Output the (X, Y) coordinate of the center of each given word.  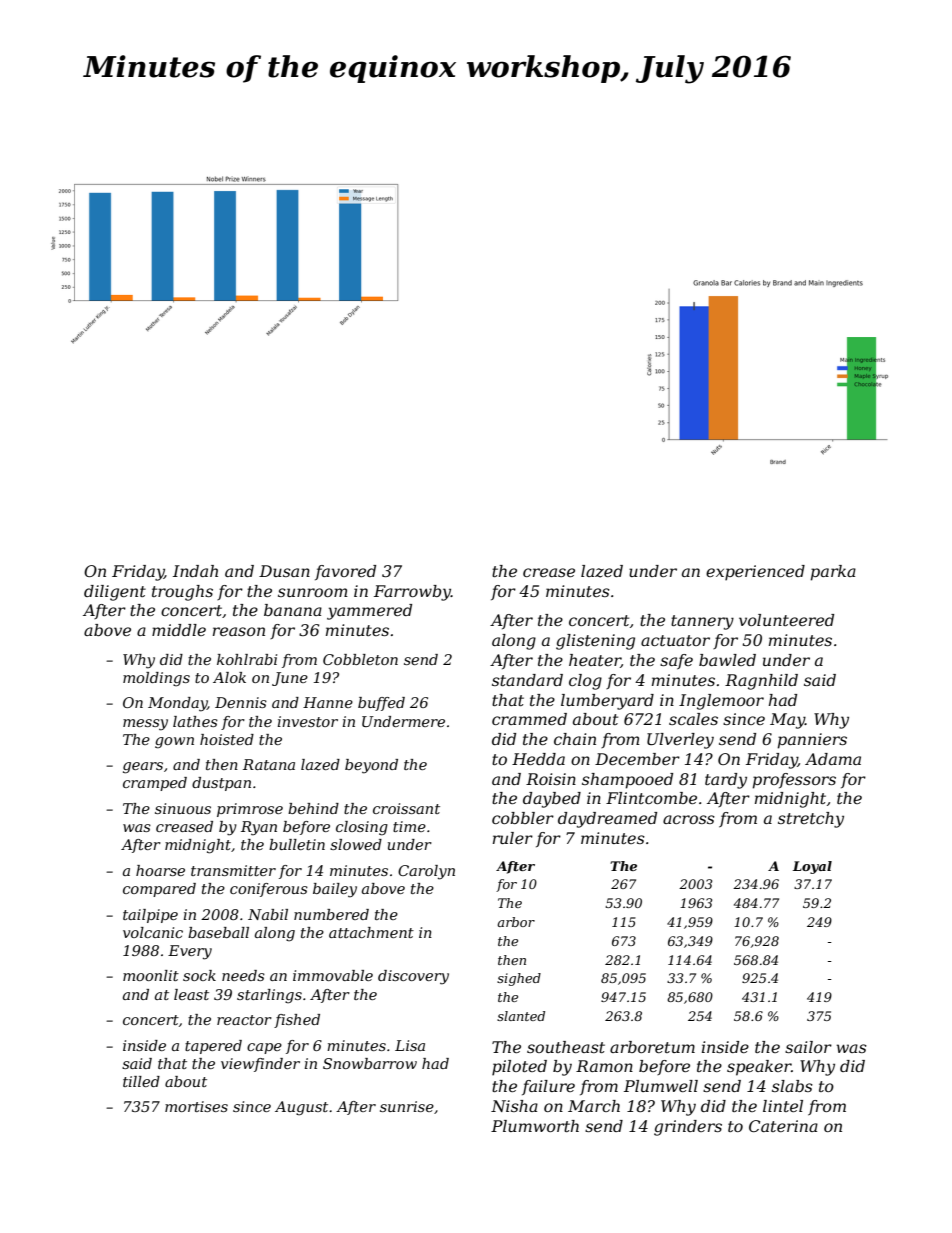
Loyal (812, 867)
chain (575, 739)
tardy (726, 781)
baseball (218, 932)
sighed (519, 979)
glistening (595, 642)
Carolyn (426, 872)
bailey (335, 890)
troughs (182, 593)
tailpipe (150, 916)
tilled (141, 1081)
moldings (156, 679)
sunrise (407, 1106)
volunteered (786, 620)
